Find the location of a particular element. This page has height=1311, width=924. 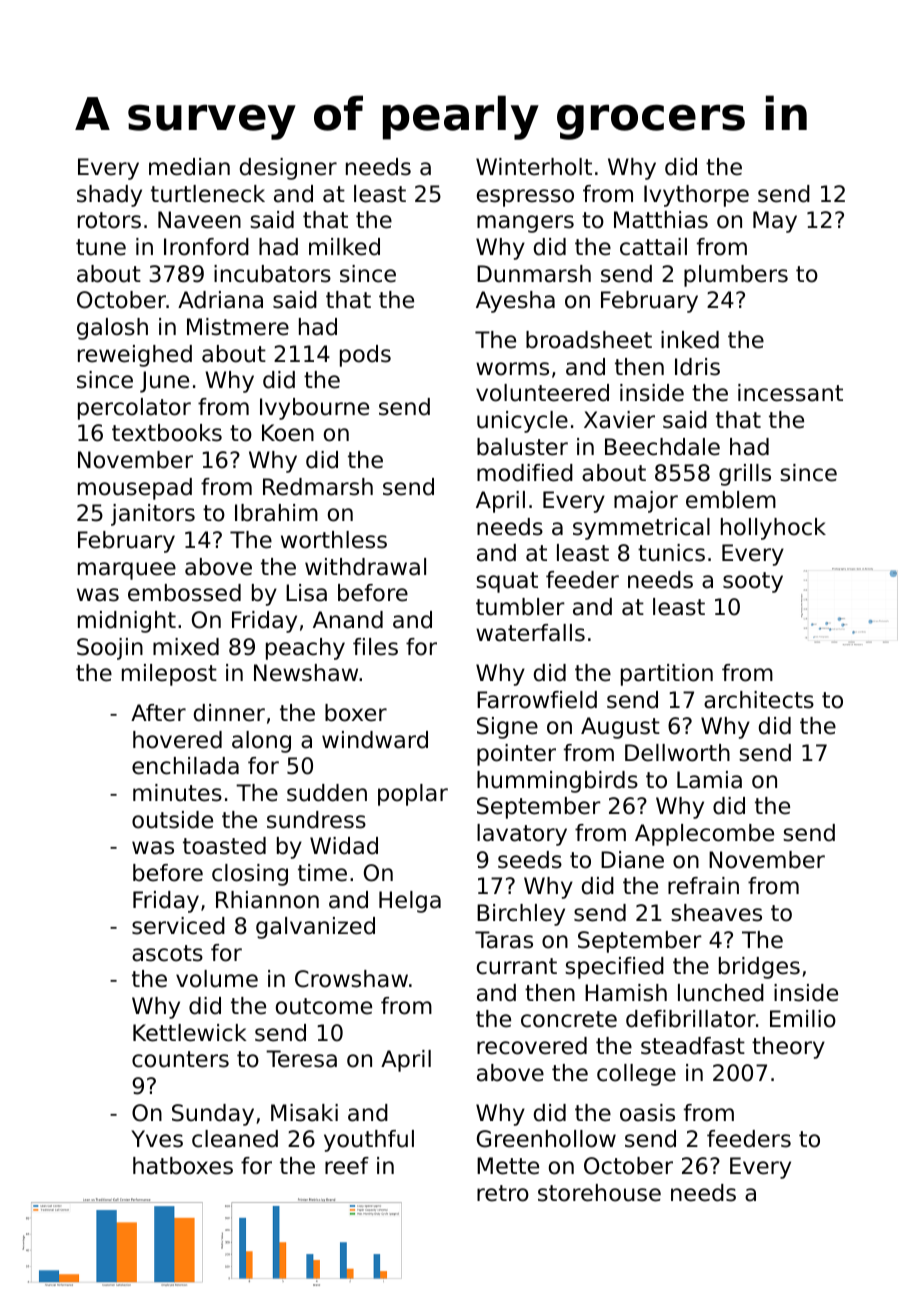

turtleneck is located at coordinates (208, 194).
